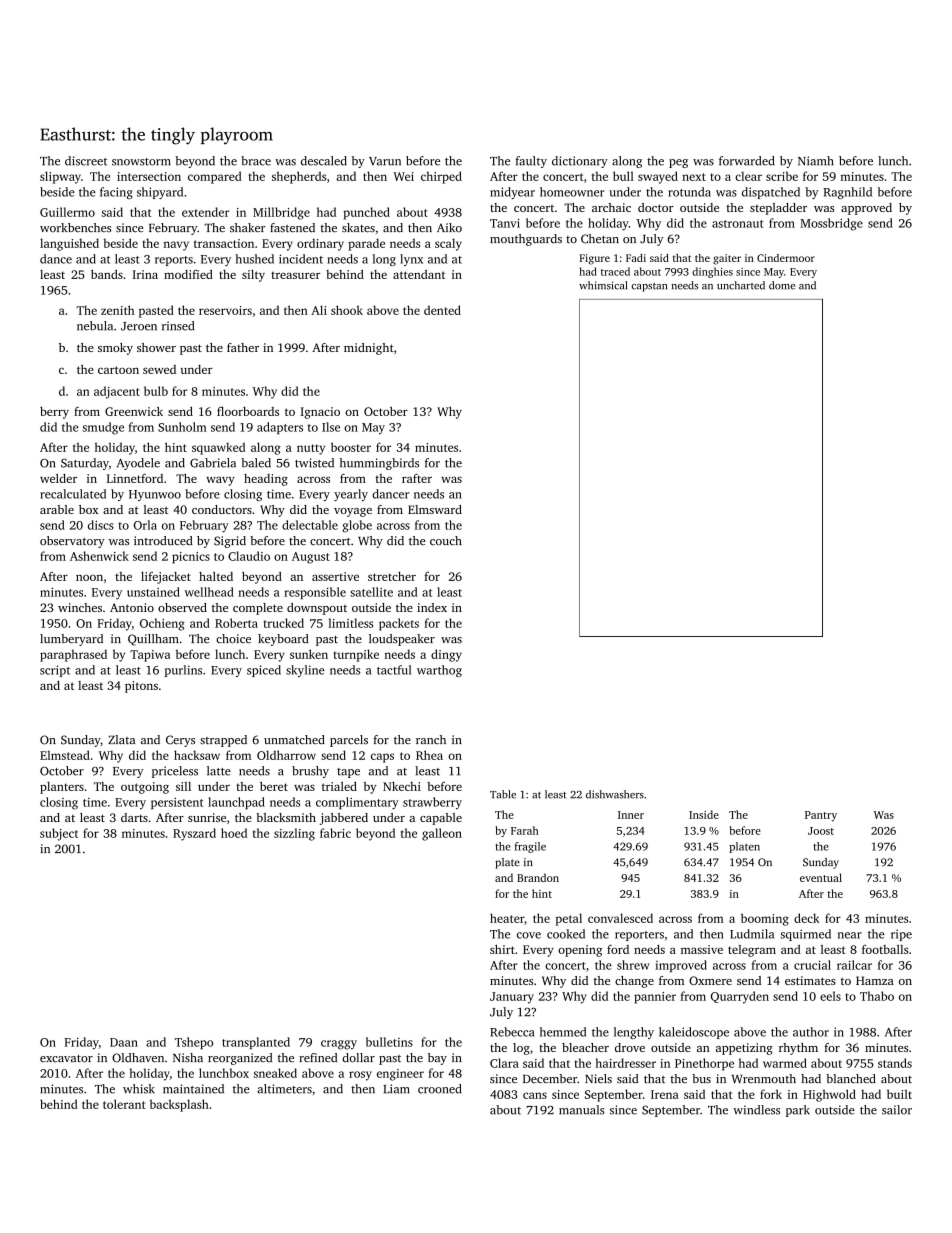 This screenshot has height=1233, width=952. Describe the element at coordinates (350, 623) in the screenshot. I see `limitless` at that location.
